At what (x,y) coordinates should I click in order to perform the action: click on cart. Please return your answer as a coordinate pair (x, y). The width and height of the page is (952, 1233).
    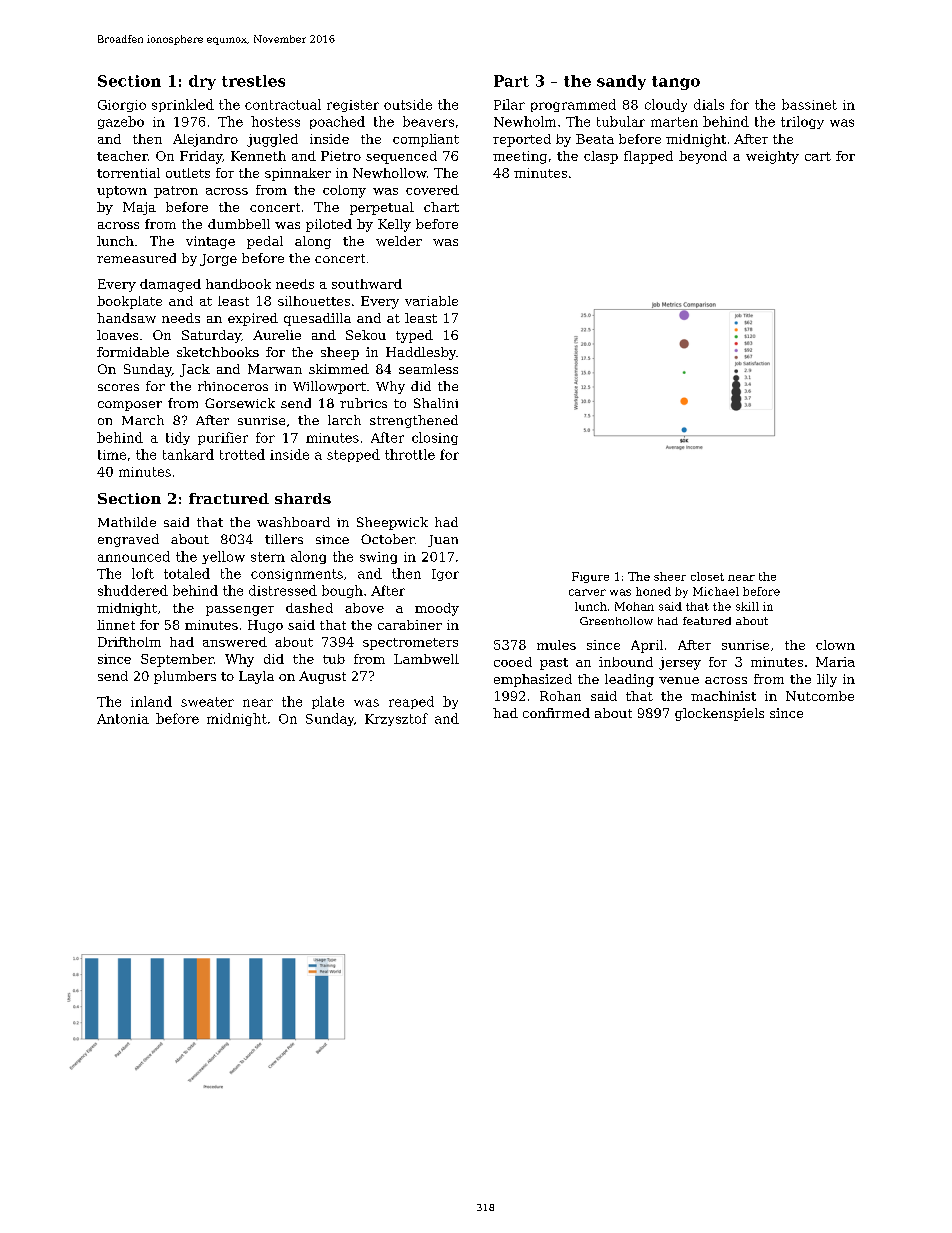
    Looking at the image, I should click on (818, 156).
